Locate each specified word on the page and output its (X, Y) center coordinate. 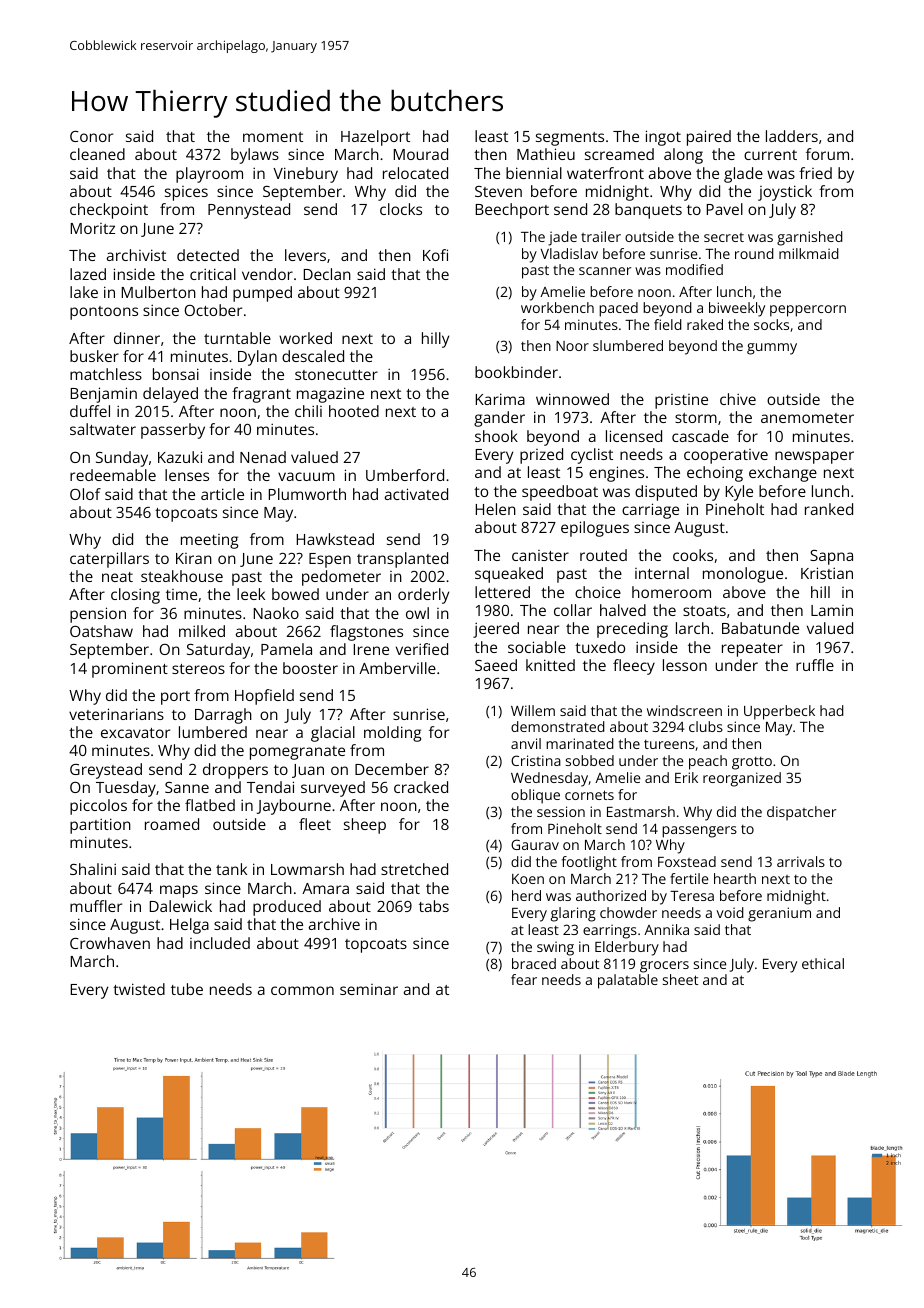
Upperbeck (779, 712)
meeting (209, 541)
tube (187, 989)
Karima (500, 399)
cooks (693, 555)
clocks (401, 209)
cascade (700, 436)
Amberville (397, 668)
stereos (198, 669)
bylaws (255, 156)
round (754, 253)
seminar (369, 989)
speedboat (560, 493)
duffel (90, 411)
